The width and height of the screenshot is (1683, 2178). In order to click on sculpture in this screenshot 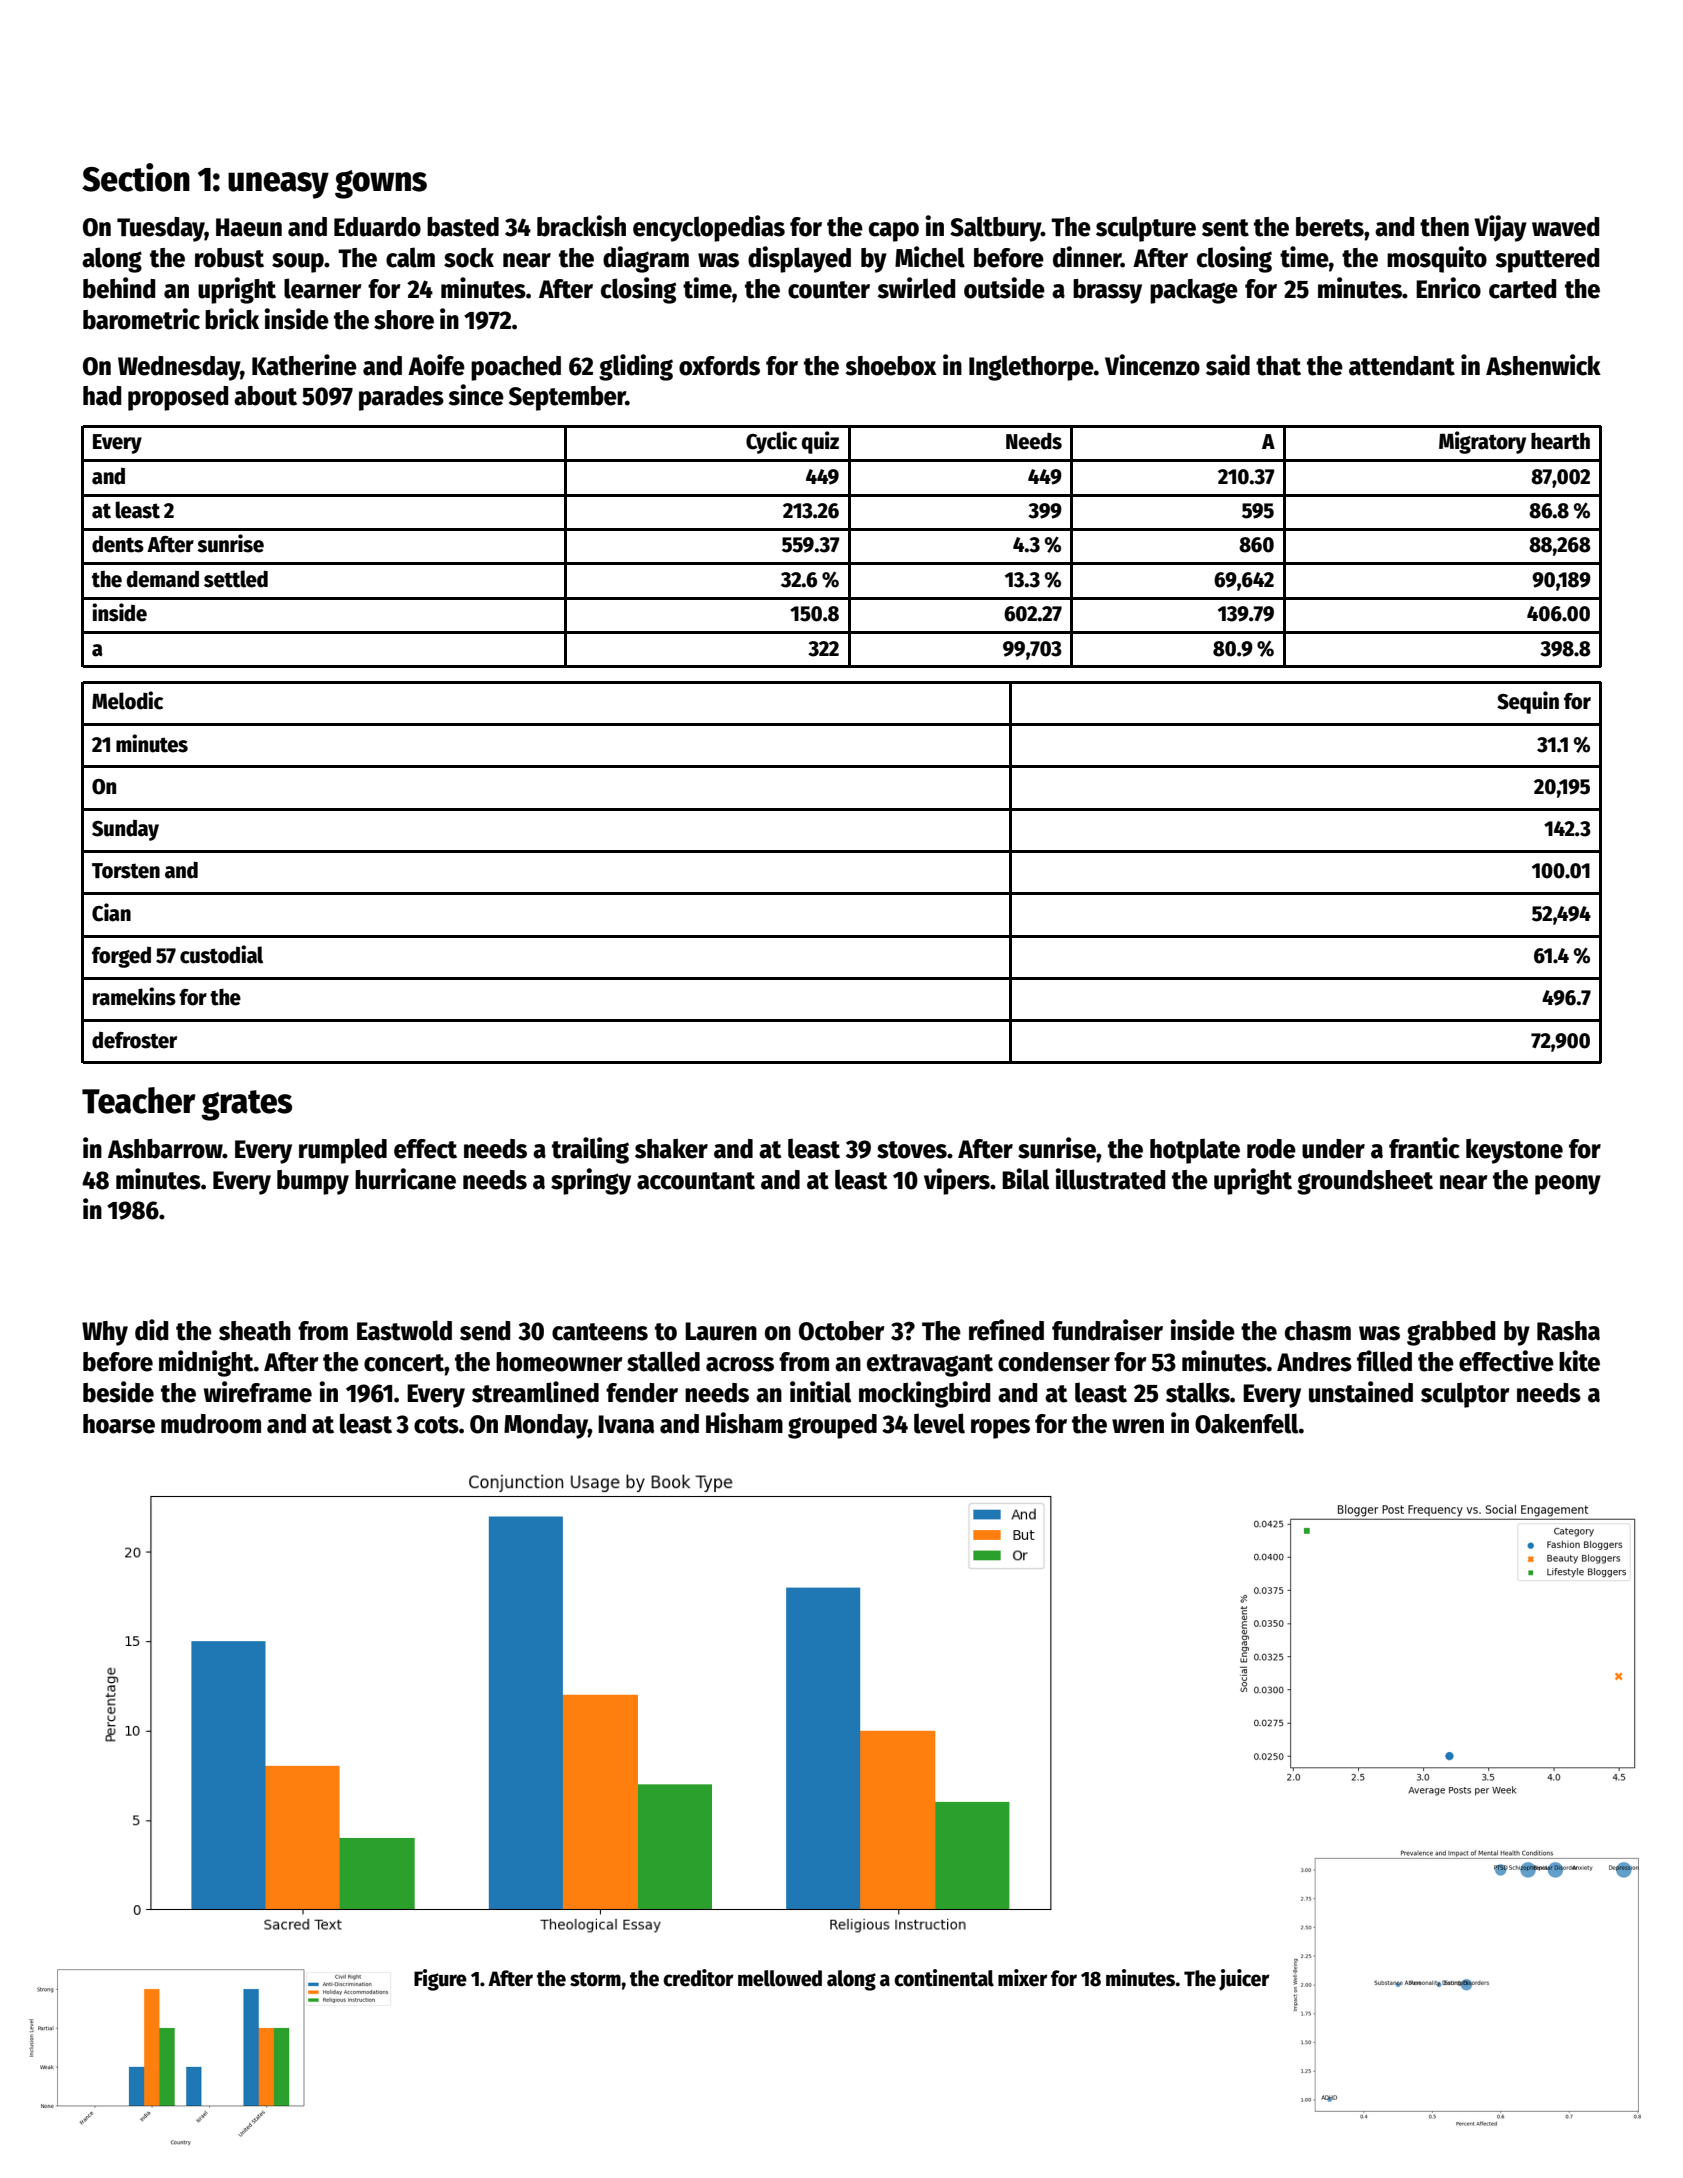, I will do `click(1146, 229)`.
